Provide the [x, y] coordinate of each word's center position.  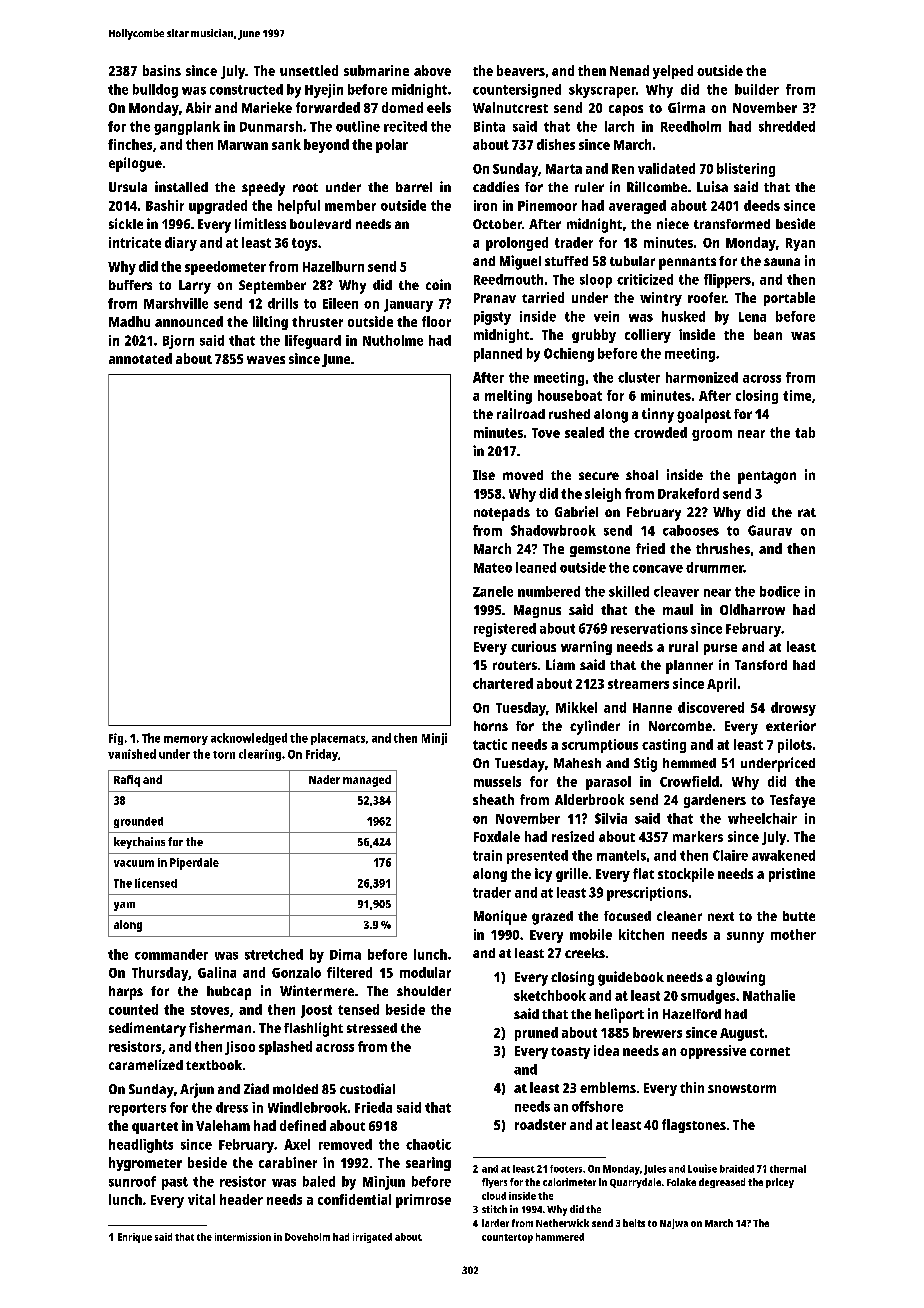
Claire [730, 855]
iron [485, 205]
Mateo [493, 568]
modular [425, 972]
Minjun [384, 1183]
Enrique [135, 1238]
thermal [788, 1169]
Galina [217, 972]
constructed [246, 89]
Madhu [129, 321]
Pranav [495, 298]
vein [606, 316]
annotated [140, 358]
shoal [642, 475]
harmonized [702, 377]
